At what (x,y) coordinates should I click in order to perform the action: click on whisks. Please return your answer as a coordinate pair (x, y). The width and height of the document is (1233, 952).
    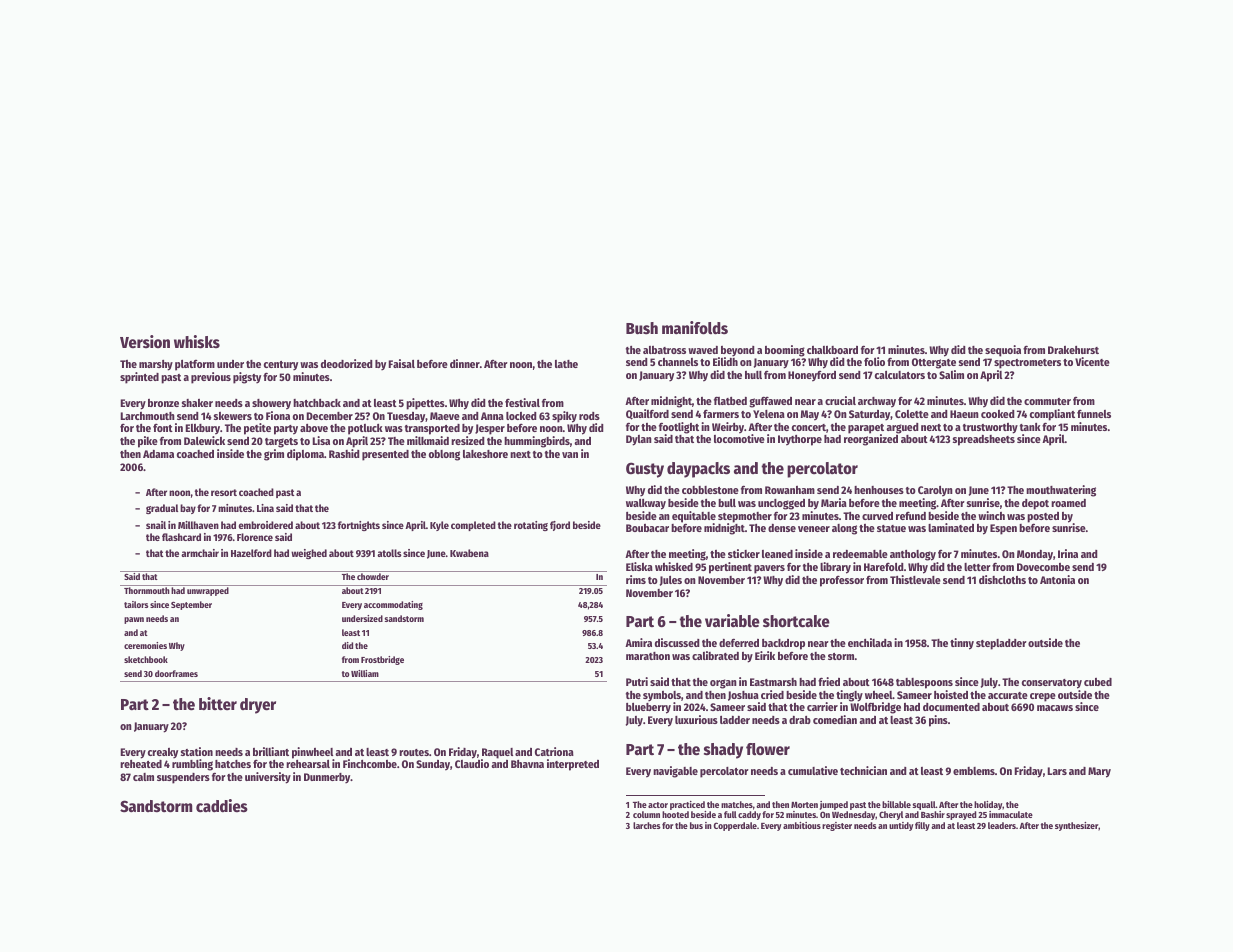
    Looking at the image, I should click on (197, 342).
